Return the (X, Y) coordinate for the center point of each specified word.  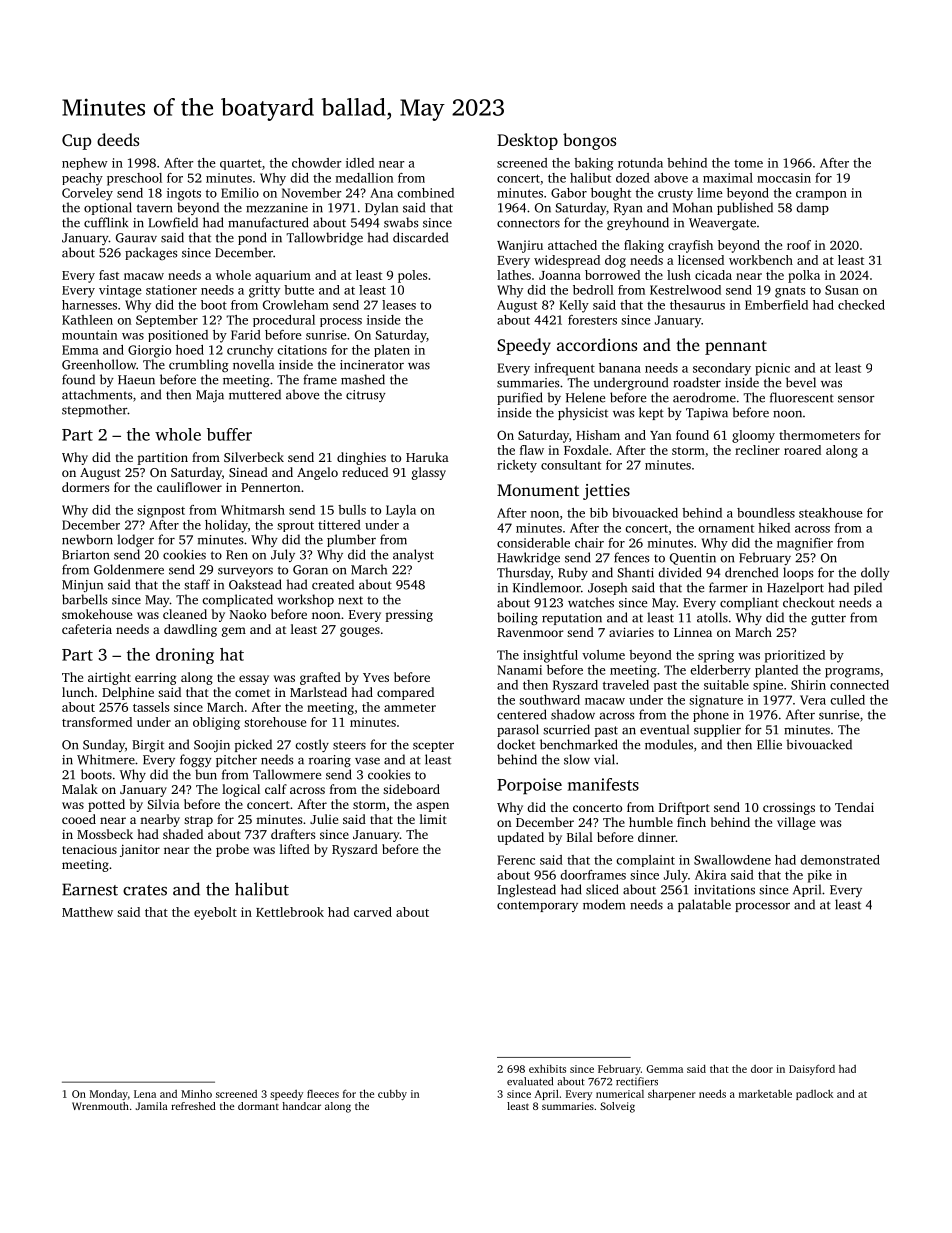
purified (520, 398)
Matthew (87, 912)
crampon (821, 195)
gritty (264, 291)
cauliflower (189, 487)
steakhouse (830, 513)
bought (611, 194)
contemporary (537, 906)
